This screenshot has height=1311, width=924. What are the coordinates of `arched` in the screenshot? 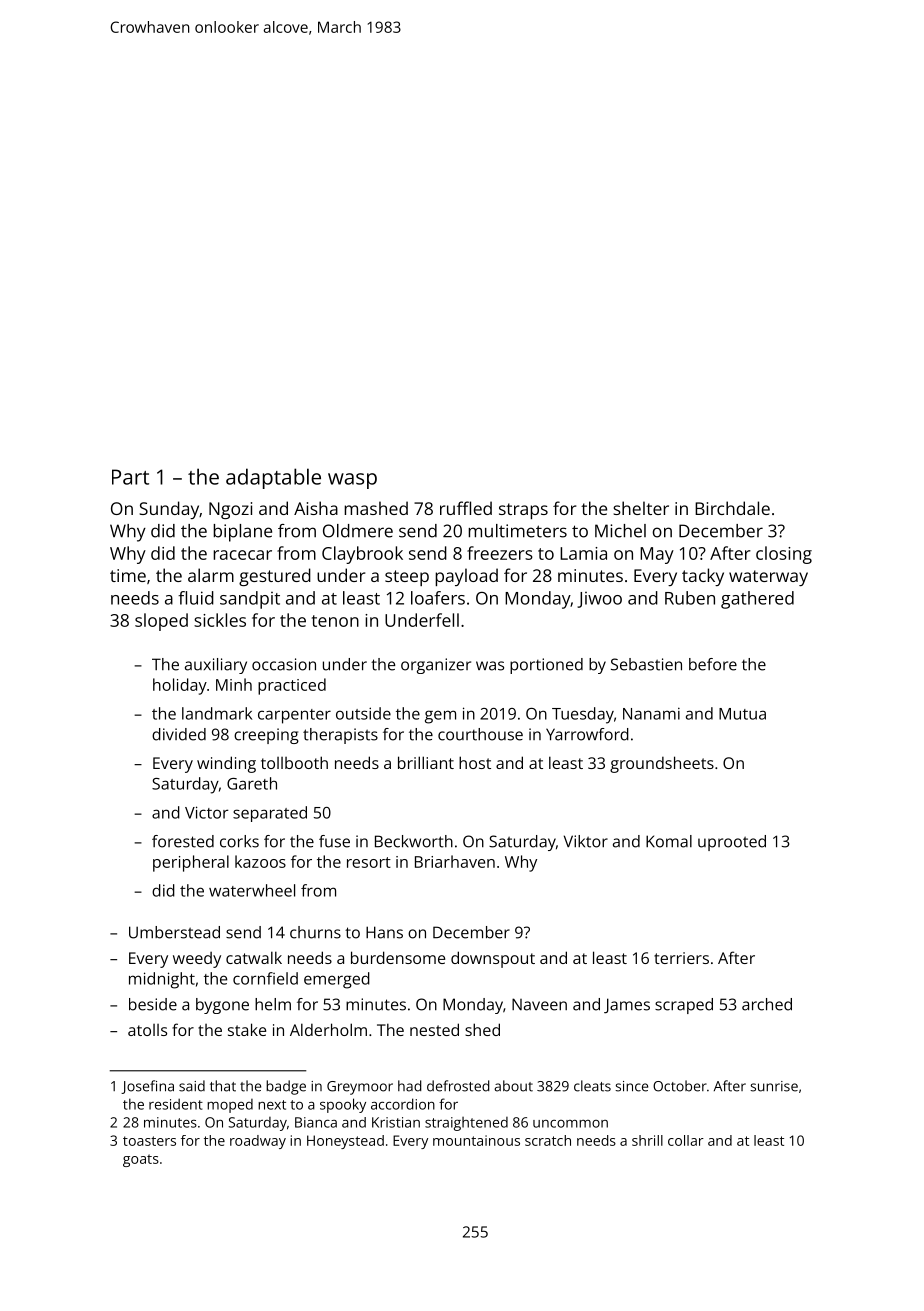 It's located at (767, 1004).
